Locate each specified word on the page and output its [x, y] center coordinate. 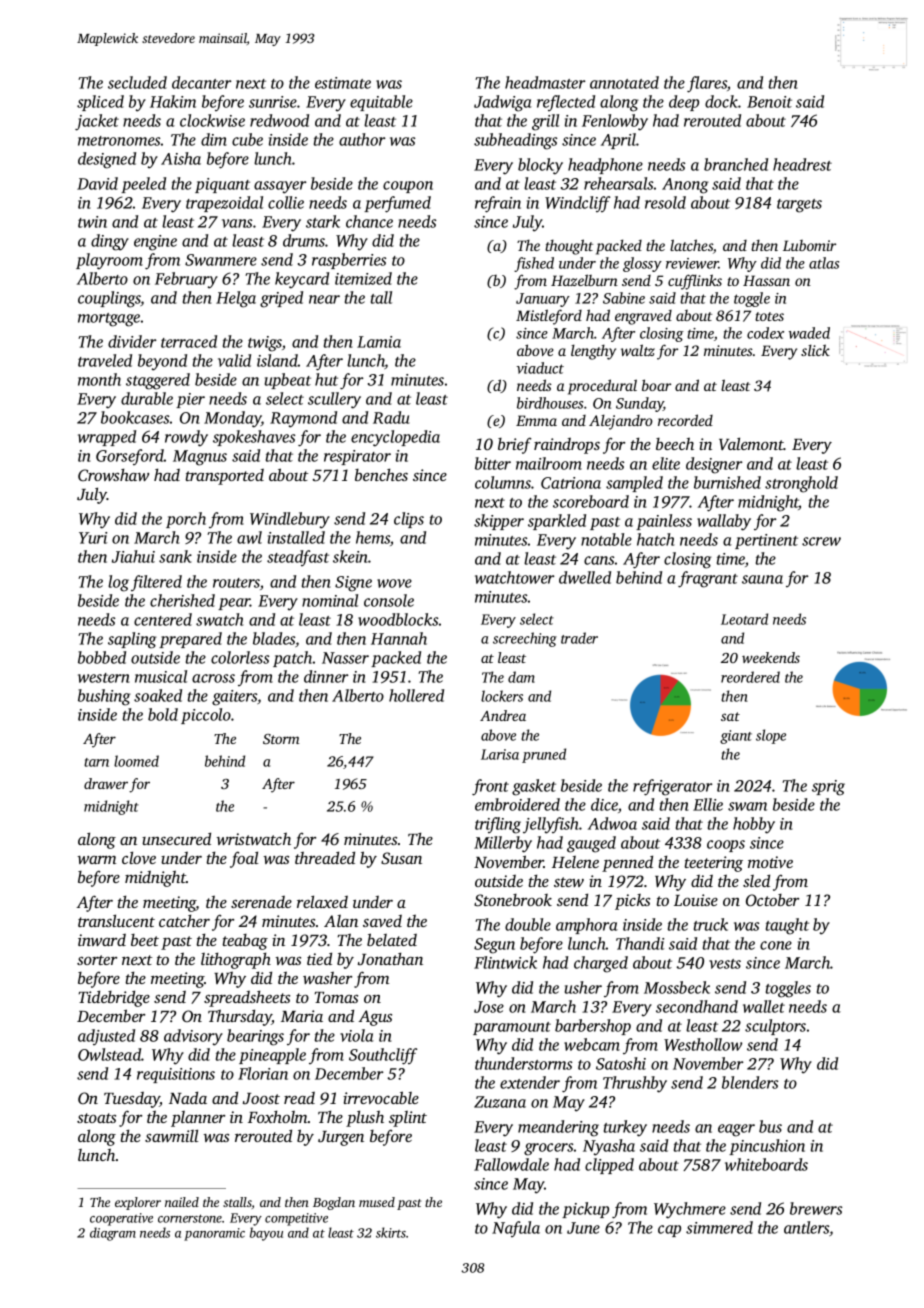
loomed [136, 761]
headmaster [545, 82]
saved [382, 921]
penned [627, 863]
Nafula [516, 1229]
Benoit [769, 102]
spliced [100, 103]
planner [198, 1119]
